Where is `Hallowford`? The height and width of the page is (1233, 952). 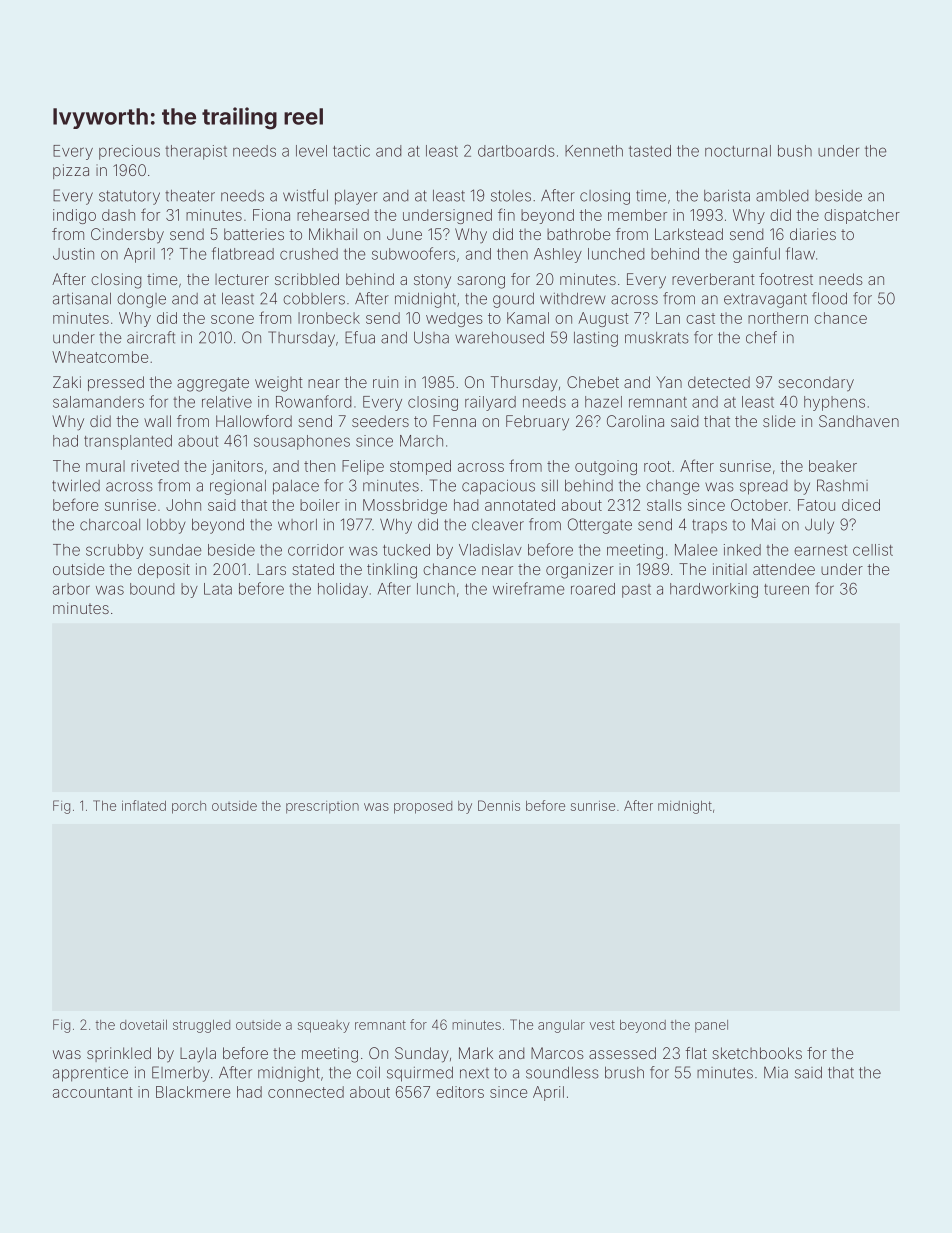 Hallowford is located at coordinates (254, 421).
